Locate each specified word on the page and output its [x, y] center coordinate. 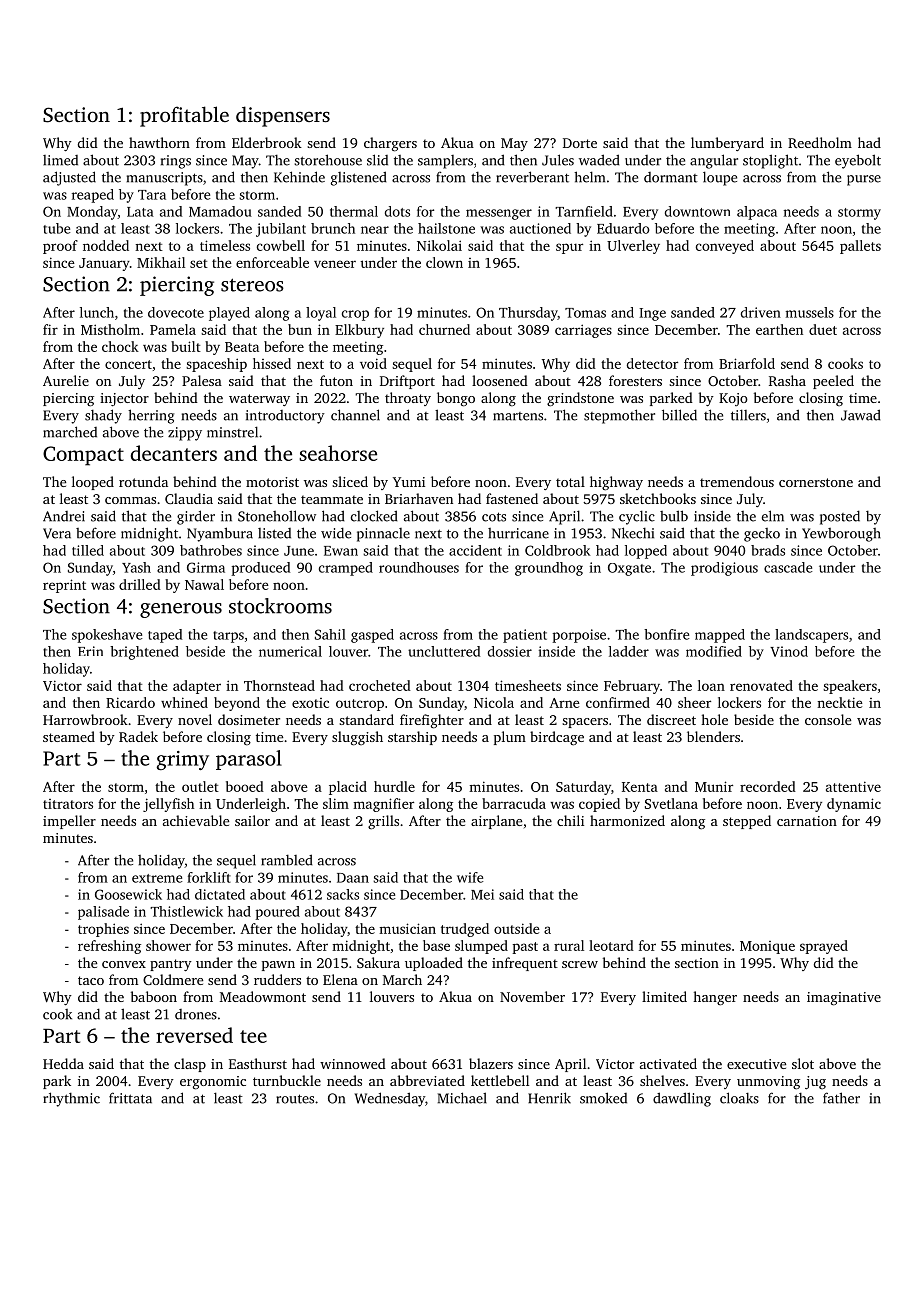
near [375, 230]
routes [295, 1099]
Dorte [580, 143]
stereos [252, 285]
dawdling [682, 1099]
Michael [462, 1098]
